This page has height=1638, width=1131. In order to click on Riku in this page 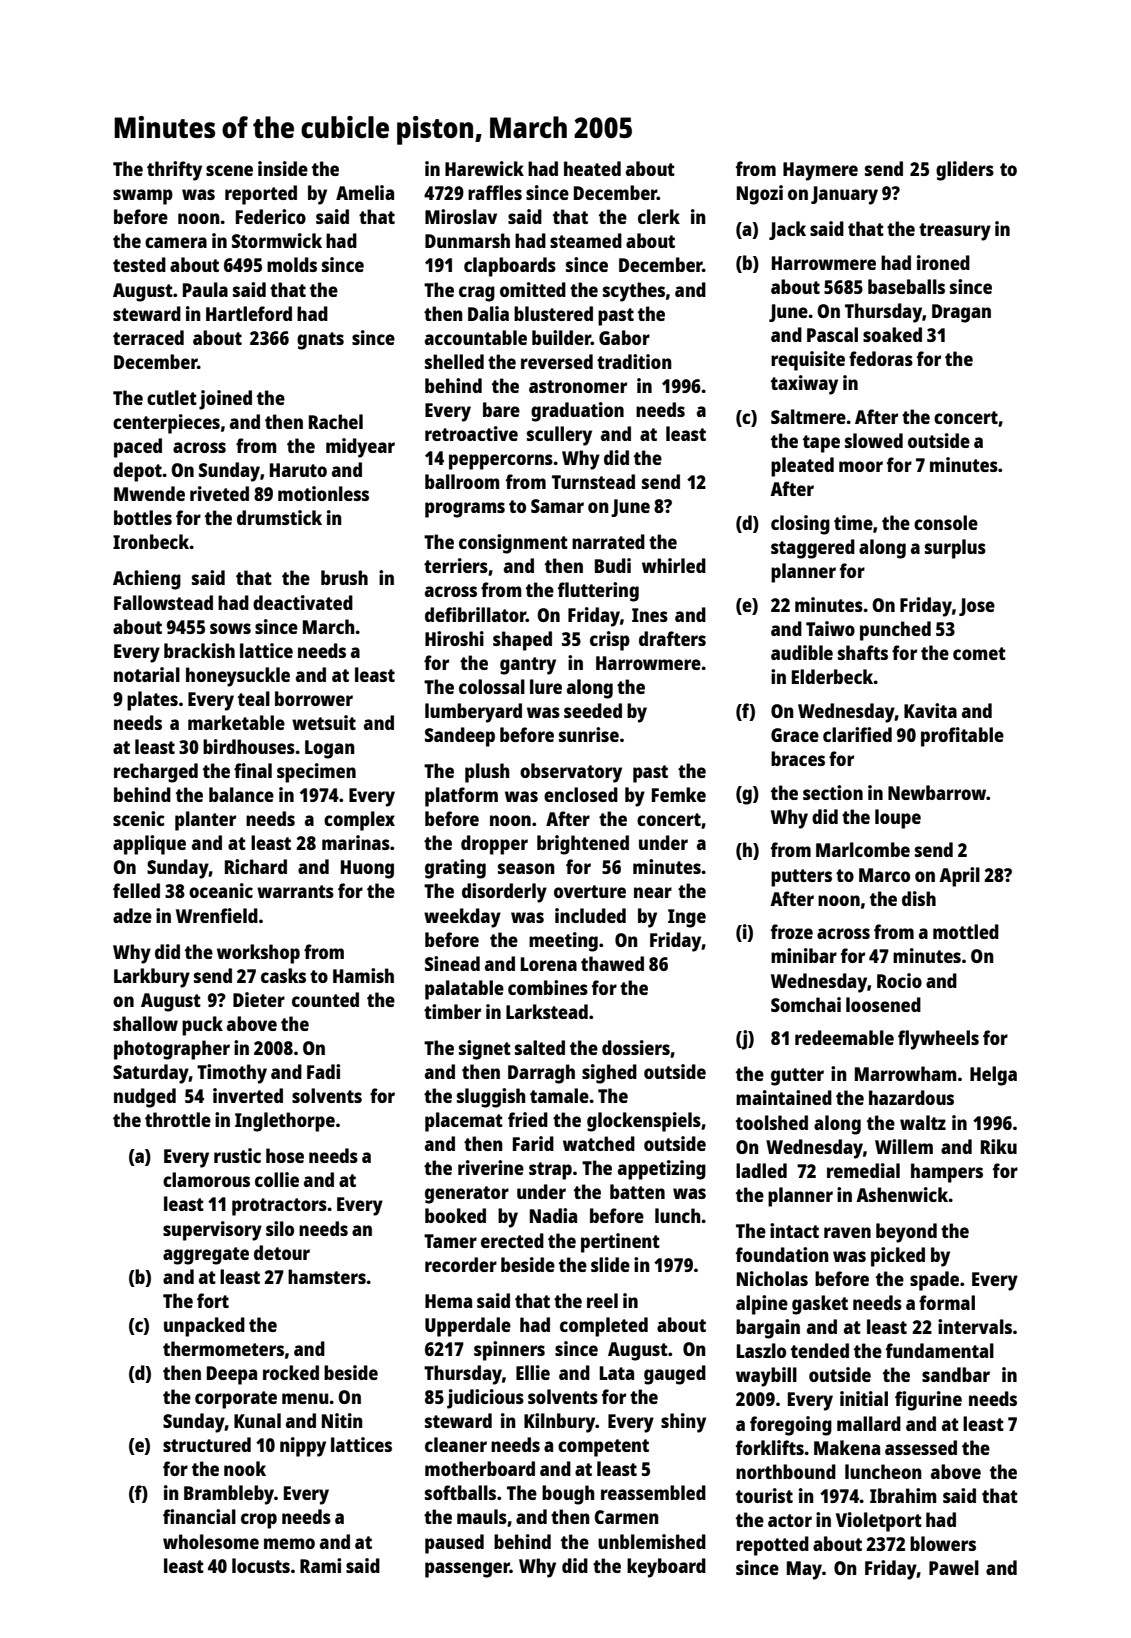, I will do `click(999, 1146)`.
